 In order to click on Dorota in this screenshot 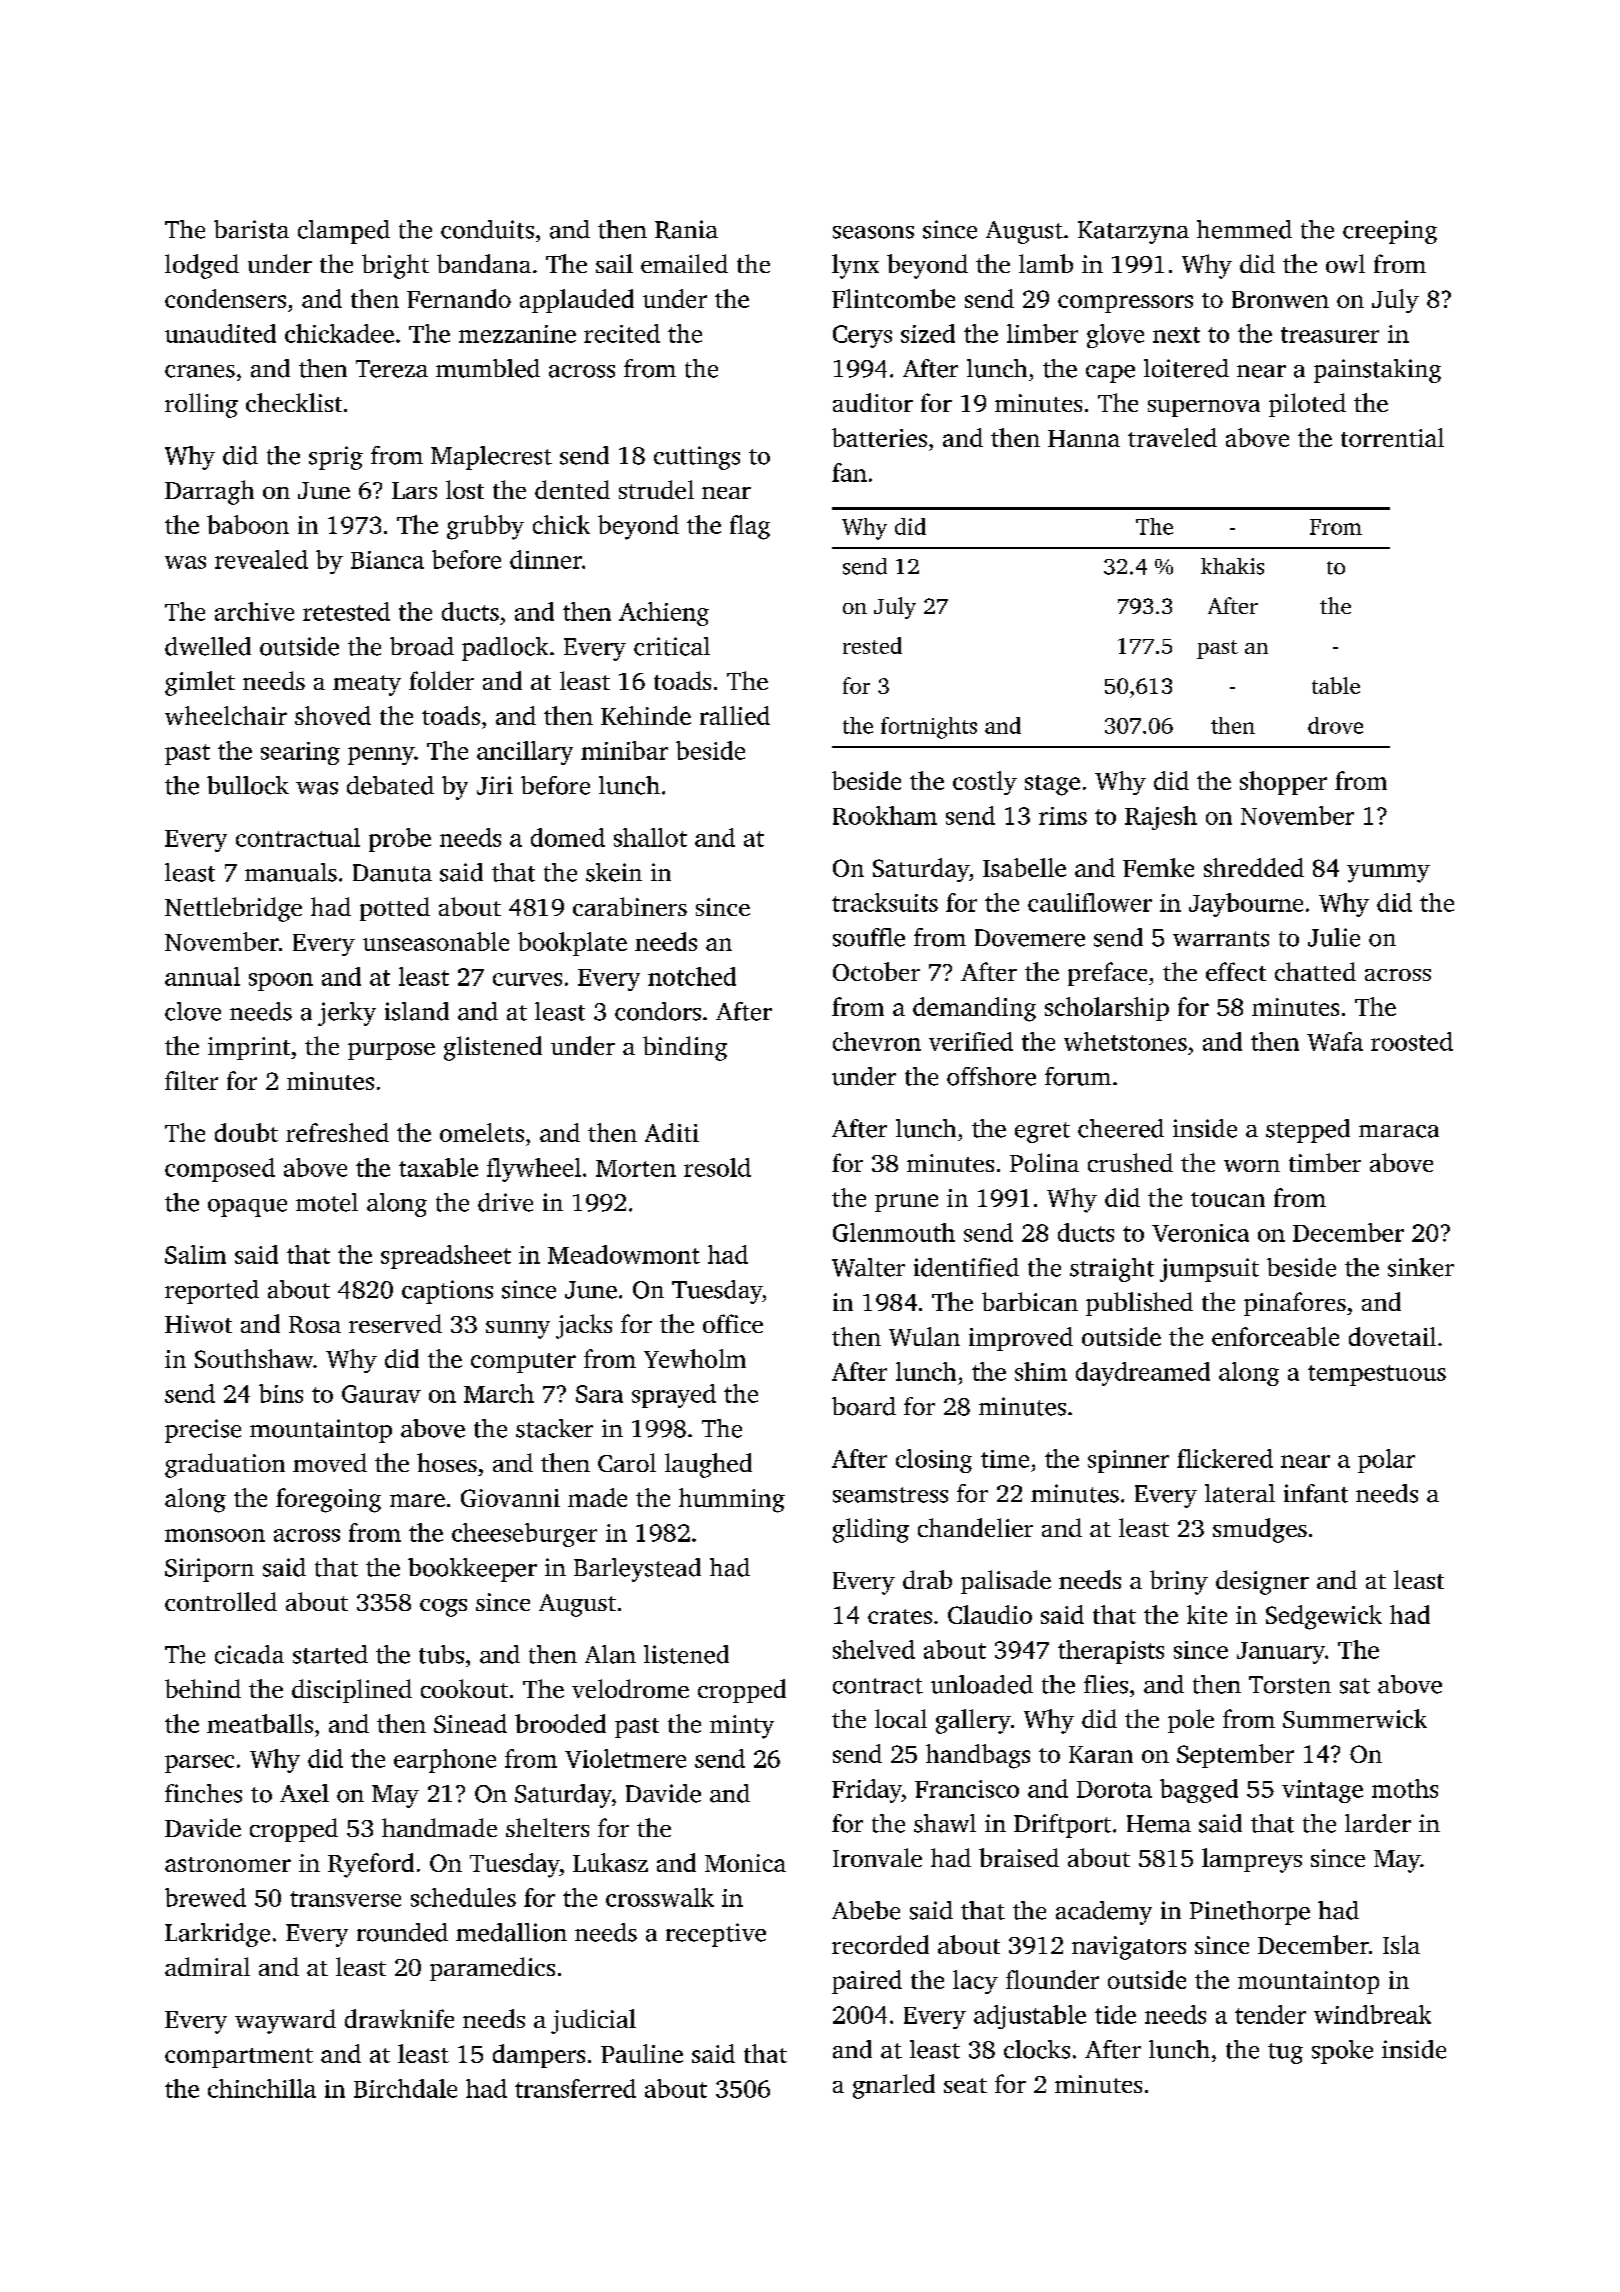, I will do `click(1114, 1789)`.
